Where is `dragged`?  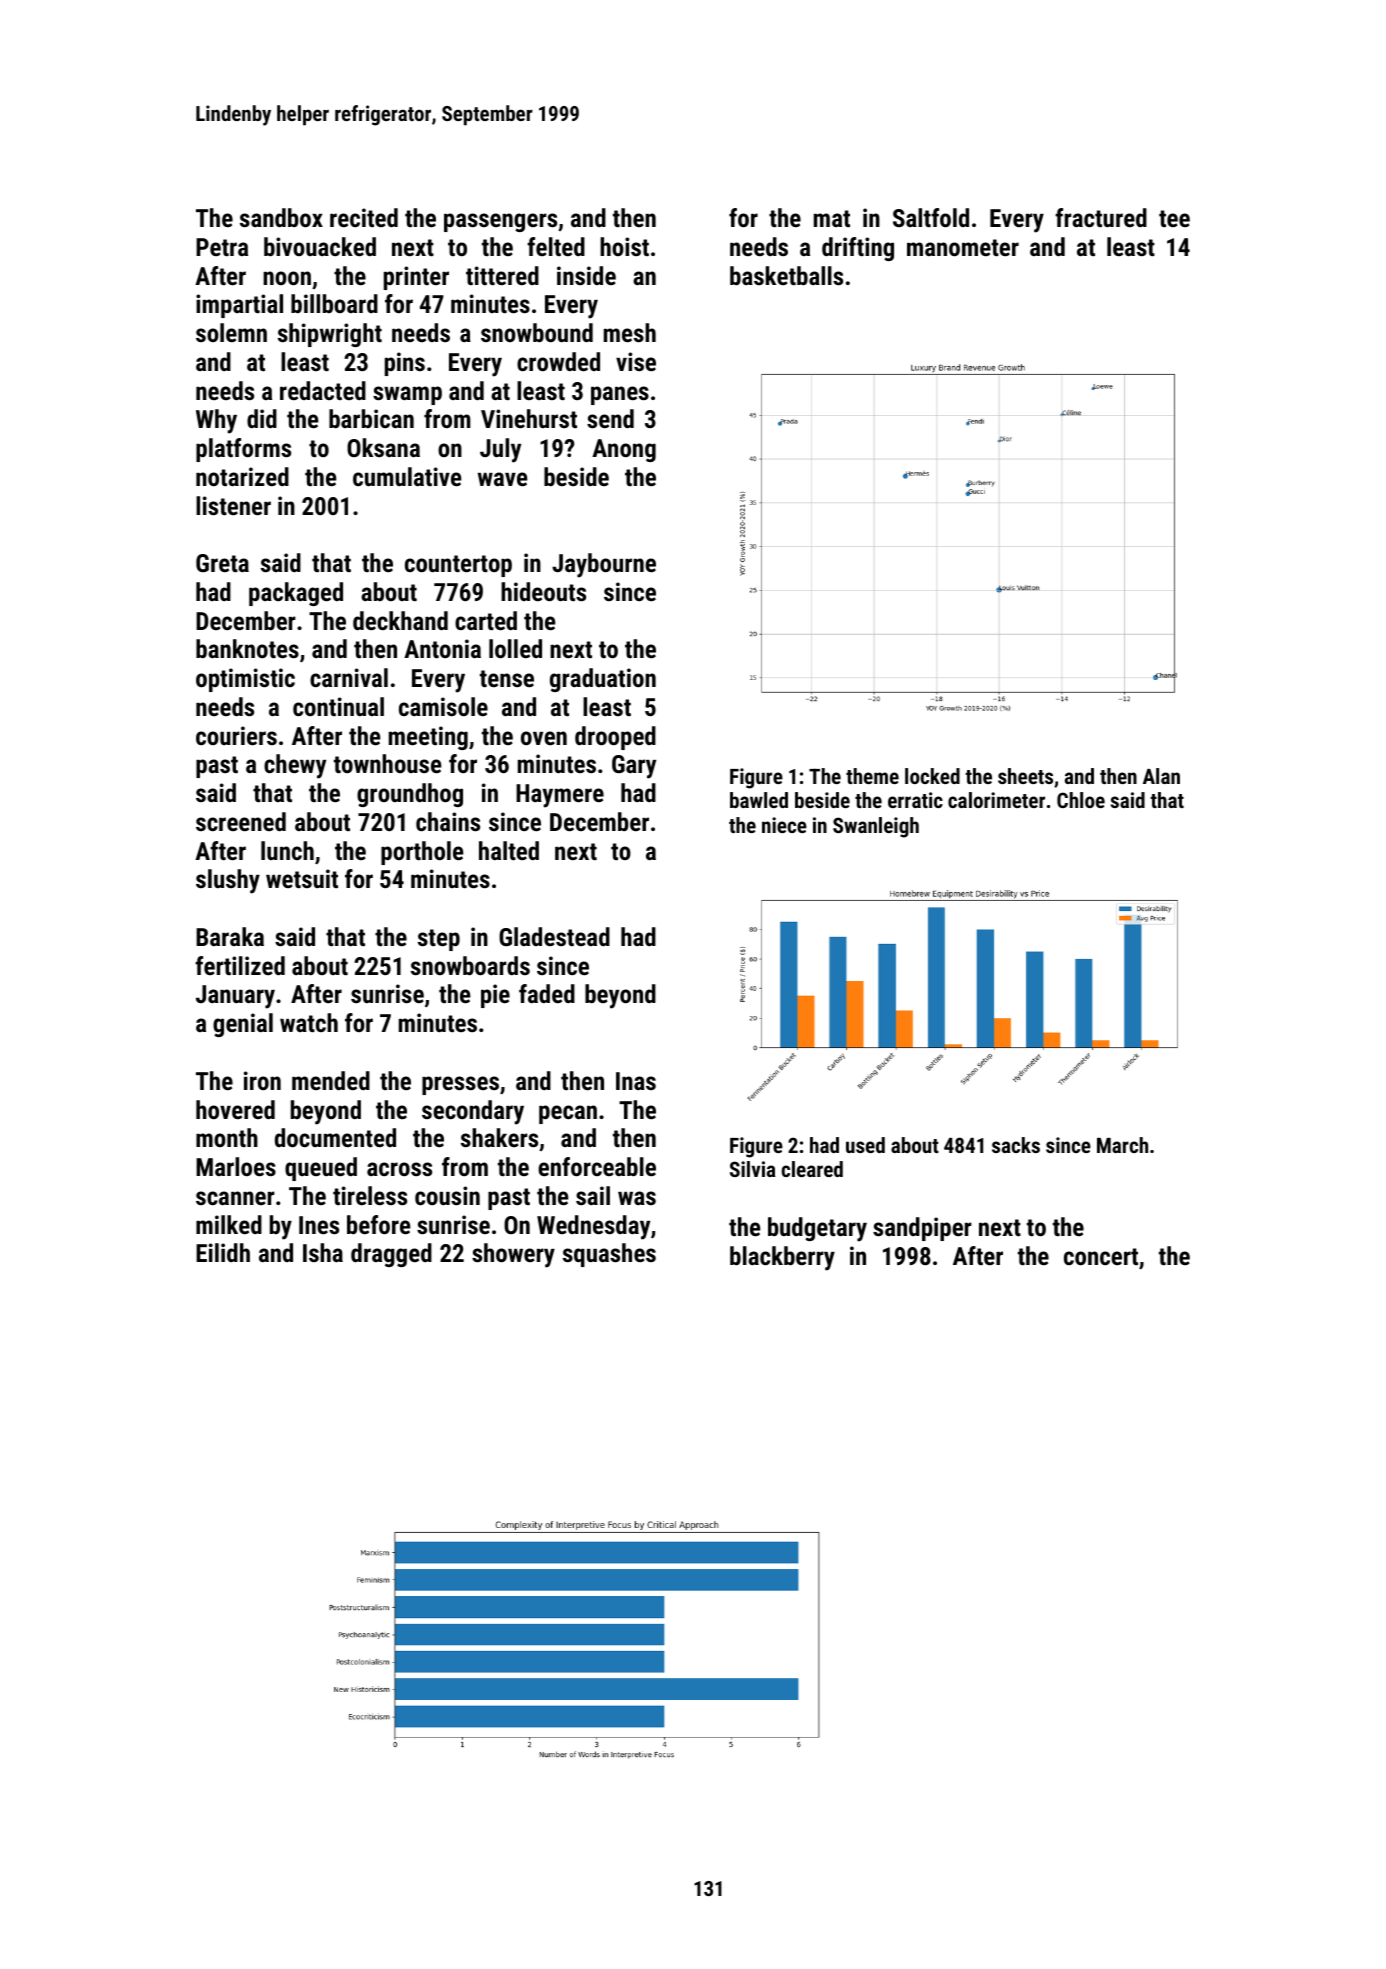 dragged is located at coordinates (391, 1255).
